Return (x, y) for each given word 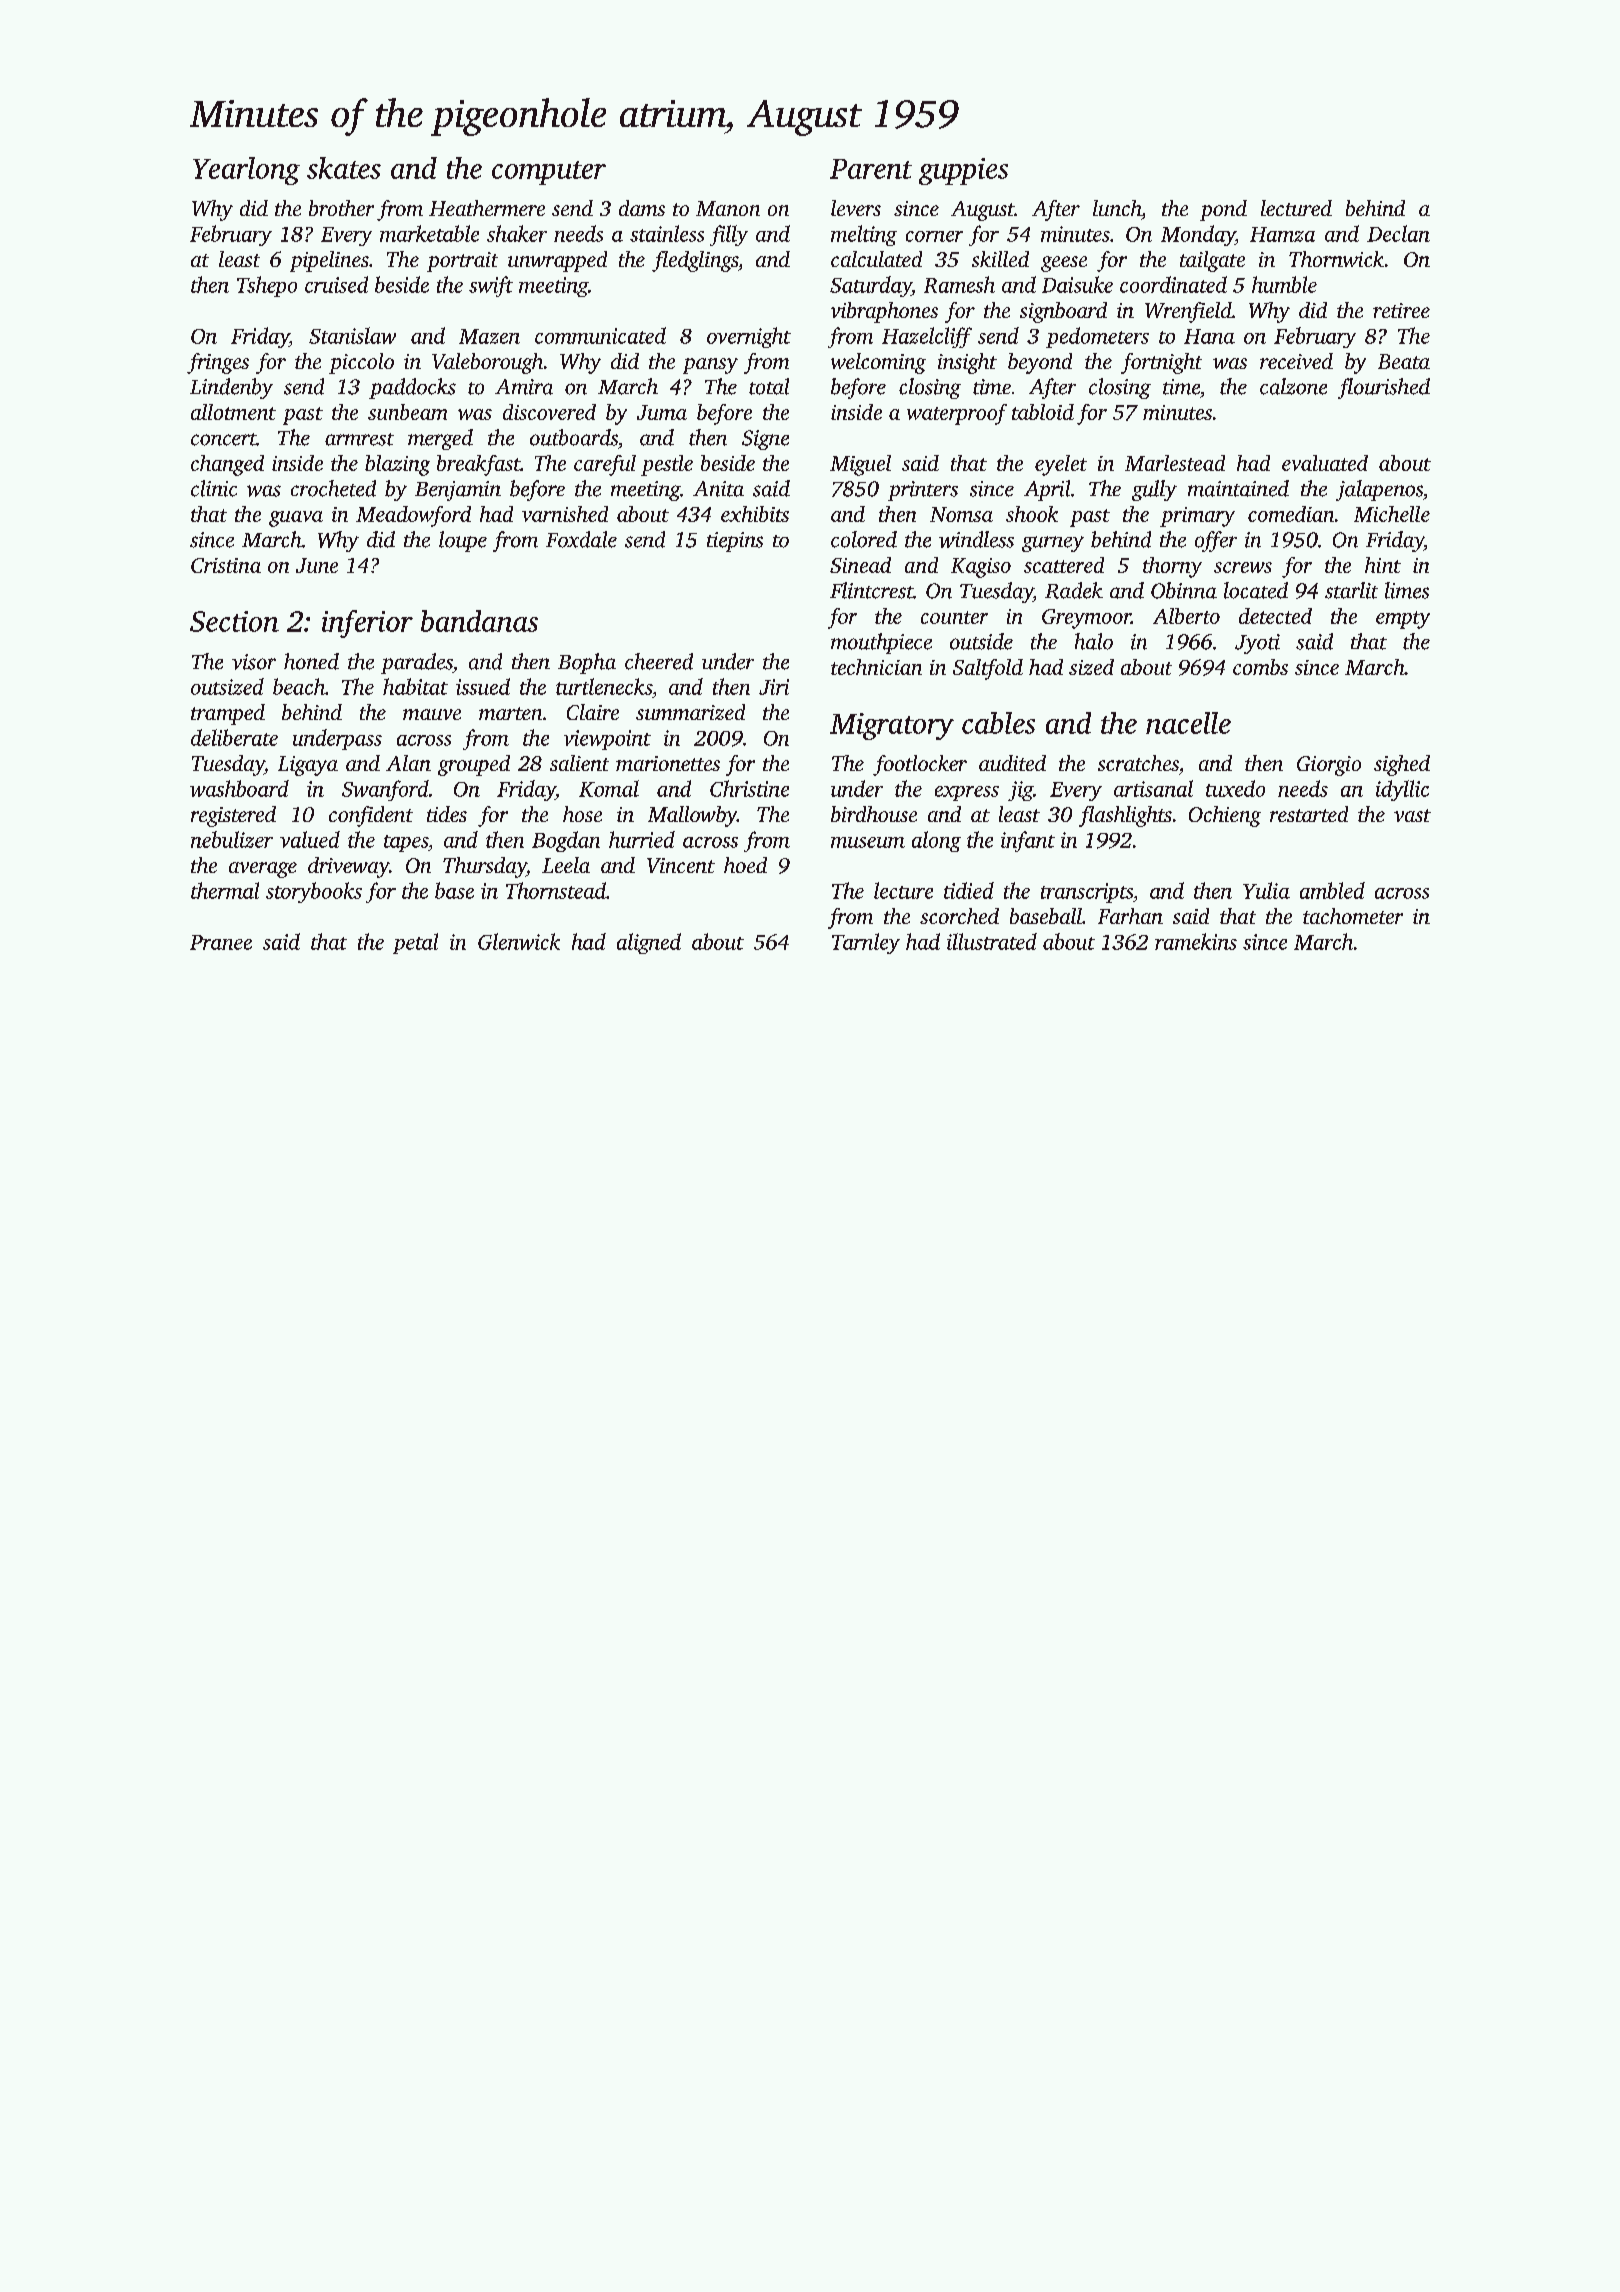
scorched (959, 916)
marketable (429, 233)
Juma (662, 412)
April (1047, 490)
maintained (1238, 488)
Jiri (774, 687)
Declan (1398, 233)
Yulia (1266, 890)
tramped (228, 714)
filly (729, 235)
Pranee (221, 942)
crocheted (333, 488)
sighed (1402, 765)
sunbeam (407, 412)
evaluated (1325, 463)
